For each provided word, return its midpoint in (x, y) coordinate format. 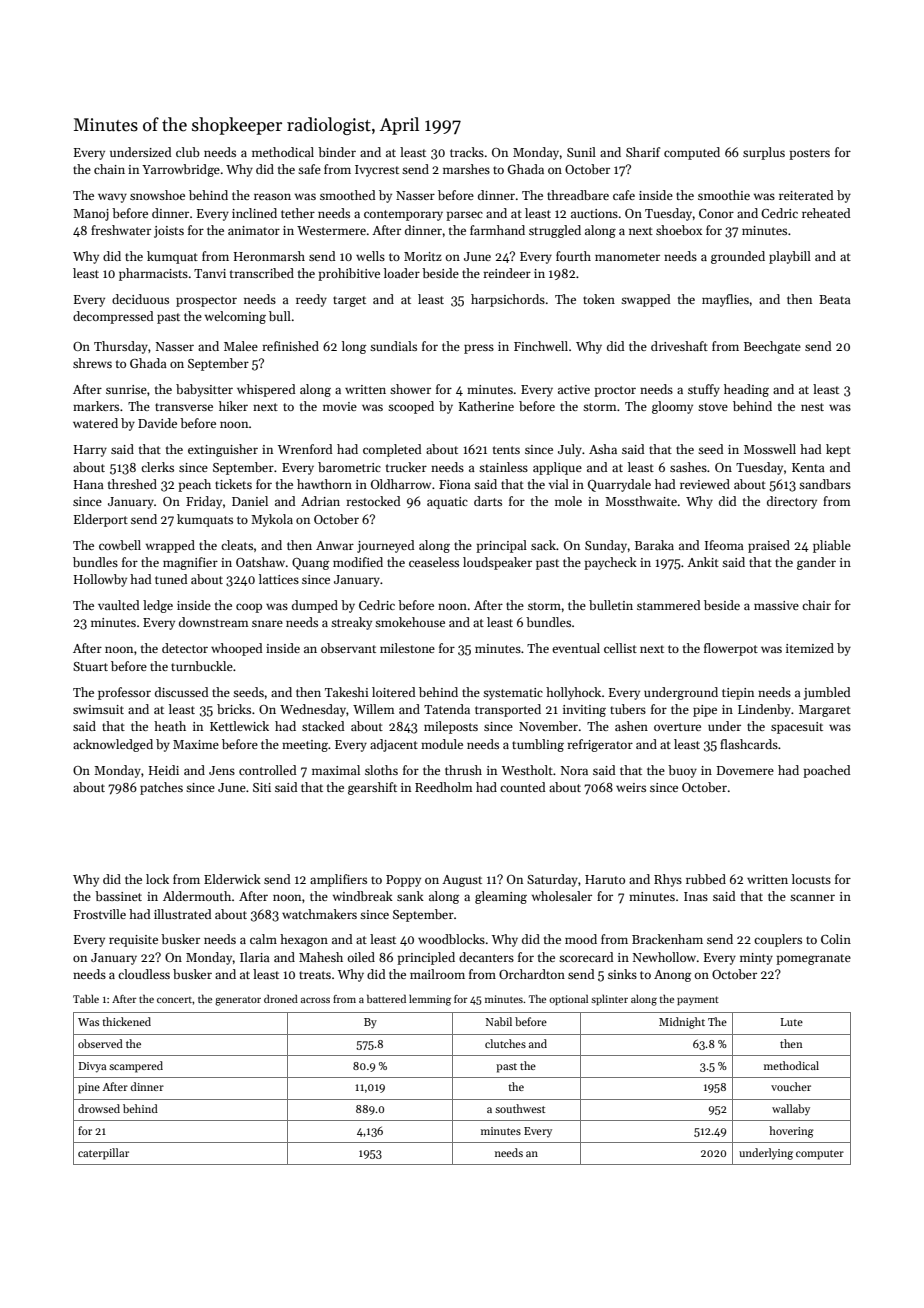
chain (109, 169)
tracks (467, 152)
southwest (520, 1108)
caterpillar (103, 1154)
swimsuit (98, 709)
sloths (381, 770)
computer (820, 1155)
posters (809, 154)
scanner (812, 897)
